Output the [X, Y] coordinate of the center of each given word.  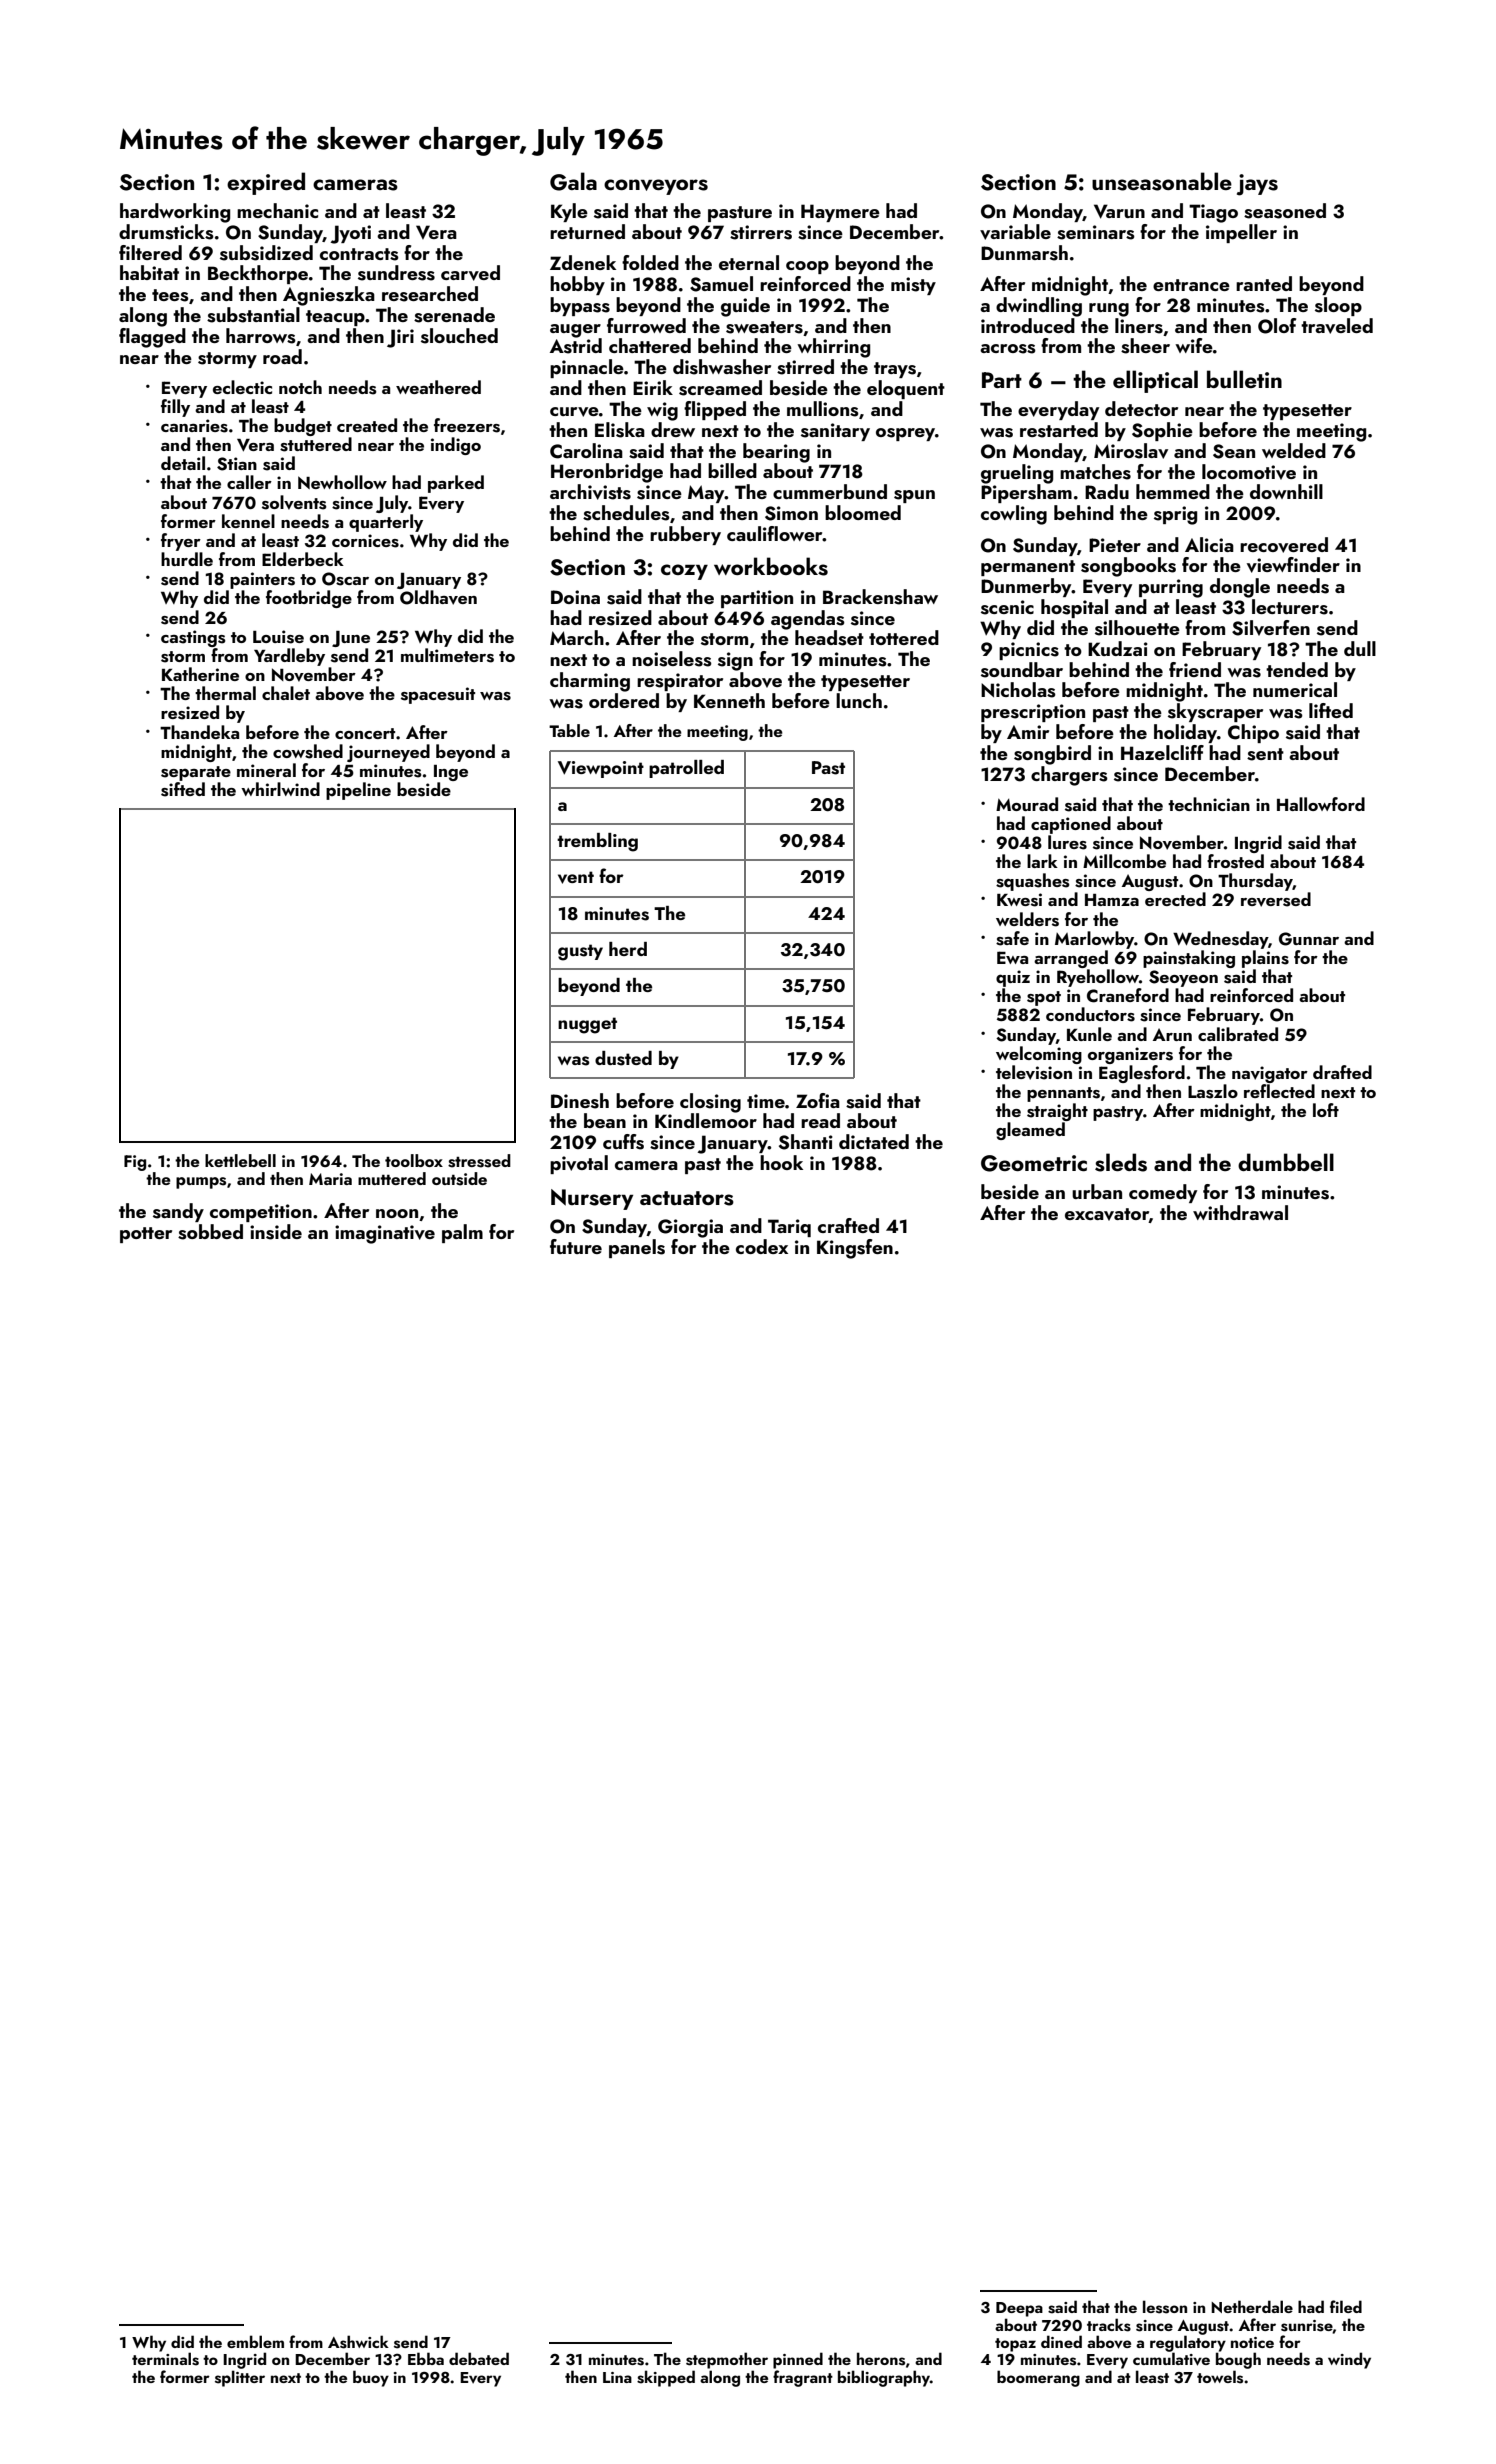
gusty [580, 952]
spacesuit [438, 695]
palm [462, 1233]
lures [1067, 842]
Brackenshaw [880, 597]
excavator [1107, 1215]
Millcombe [1124, 861]
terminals [165, 2359]
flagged [152, 338]
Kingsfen [855, 1249]
